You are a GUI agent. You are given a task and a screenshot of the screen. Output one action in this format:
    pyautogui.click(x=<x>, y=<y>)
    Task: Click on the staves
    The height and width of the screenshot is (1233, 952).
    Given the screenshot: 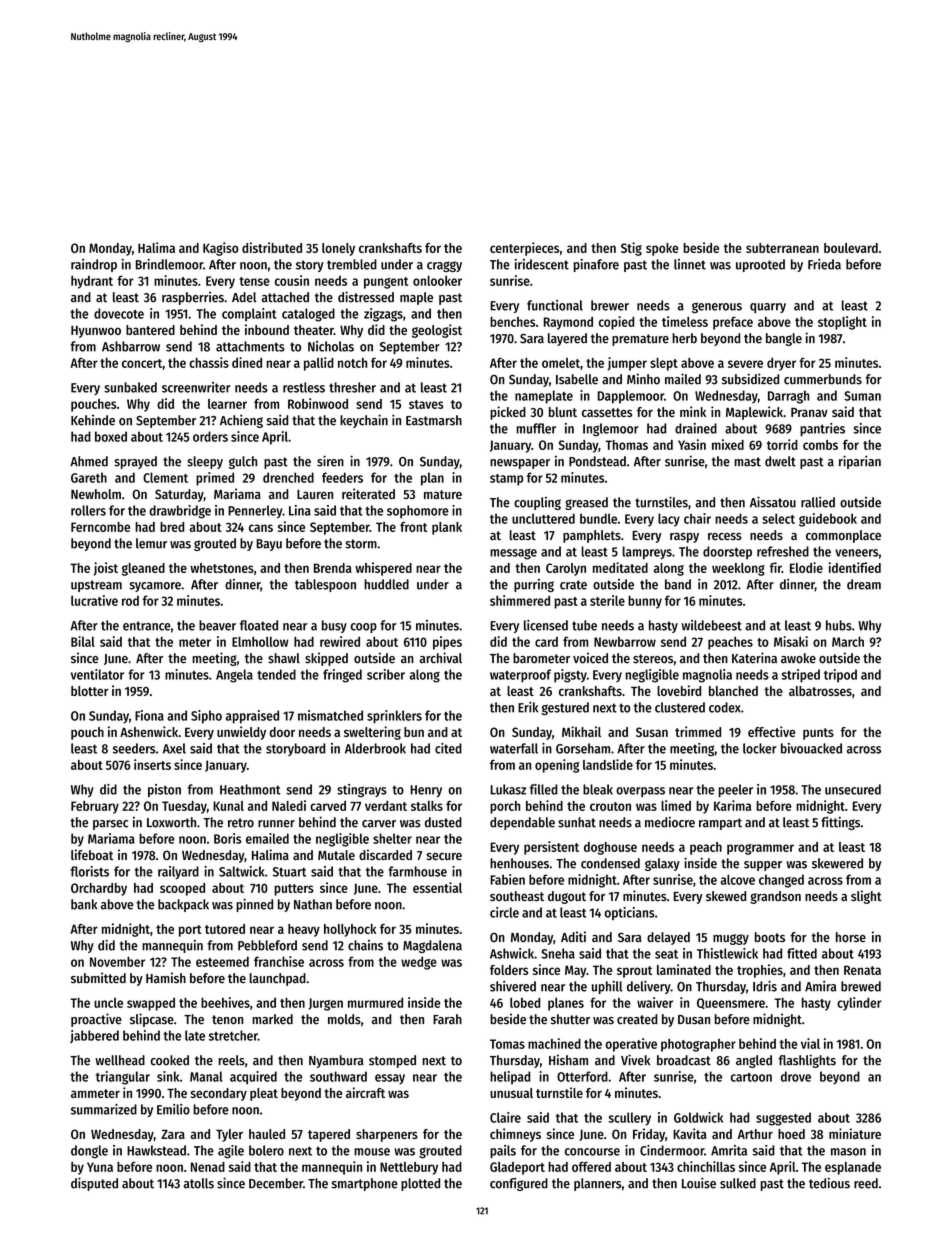 What is the action you would take?
    pyautogui.click(x=426, y=404)
